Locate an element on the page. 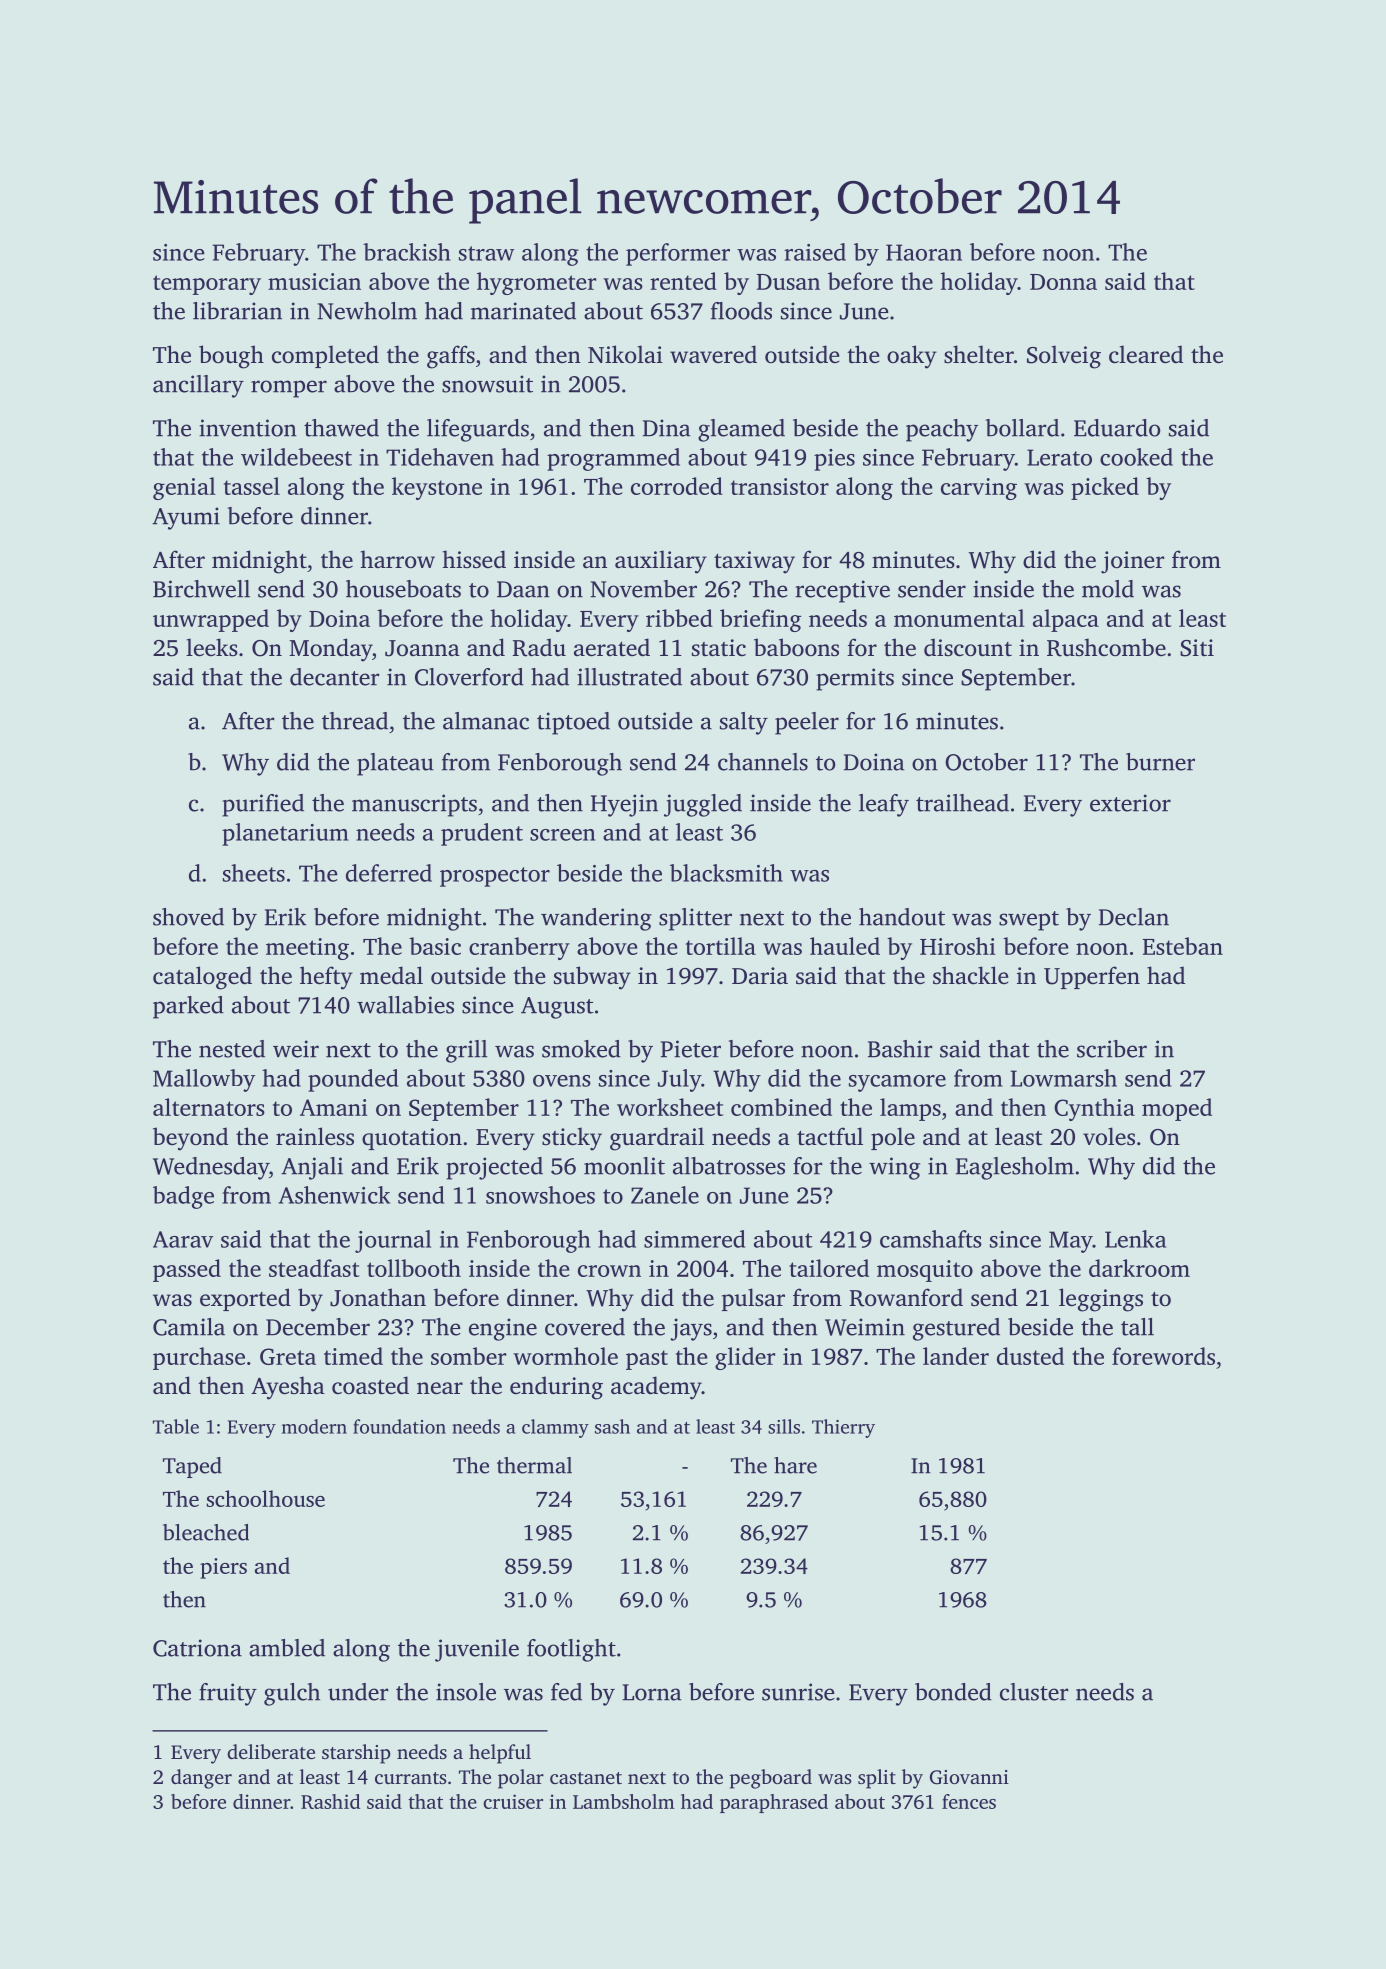  romper is located at coordinates (289, 389).
